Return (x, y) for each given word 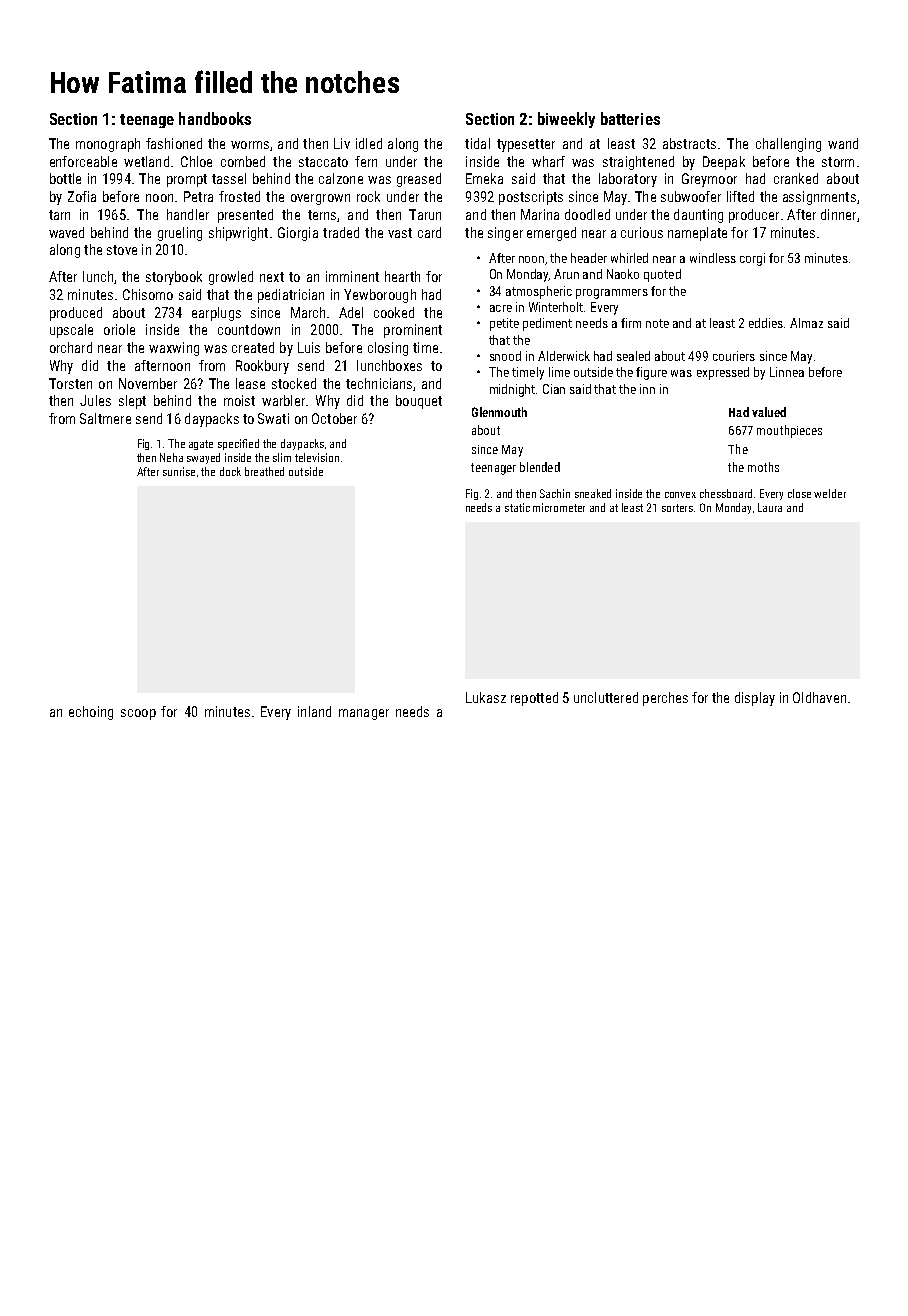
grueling (180, 234)
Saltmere (105, 418)
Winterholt (556, 307)
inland (314, 711)
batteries (630, 118)
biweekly (566, 120)
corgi (752, 259)
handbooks (215, 118)
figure (651, 373)
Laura (770, 507)
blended (540, 467)
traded (341, 232)
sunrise (179, 471)
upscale (71, 331)
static (517, 507)
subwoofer (691, 196)
